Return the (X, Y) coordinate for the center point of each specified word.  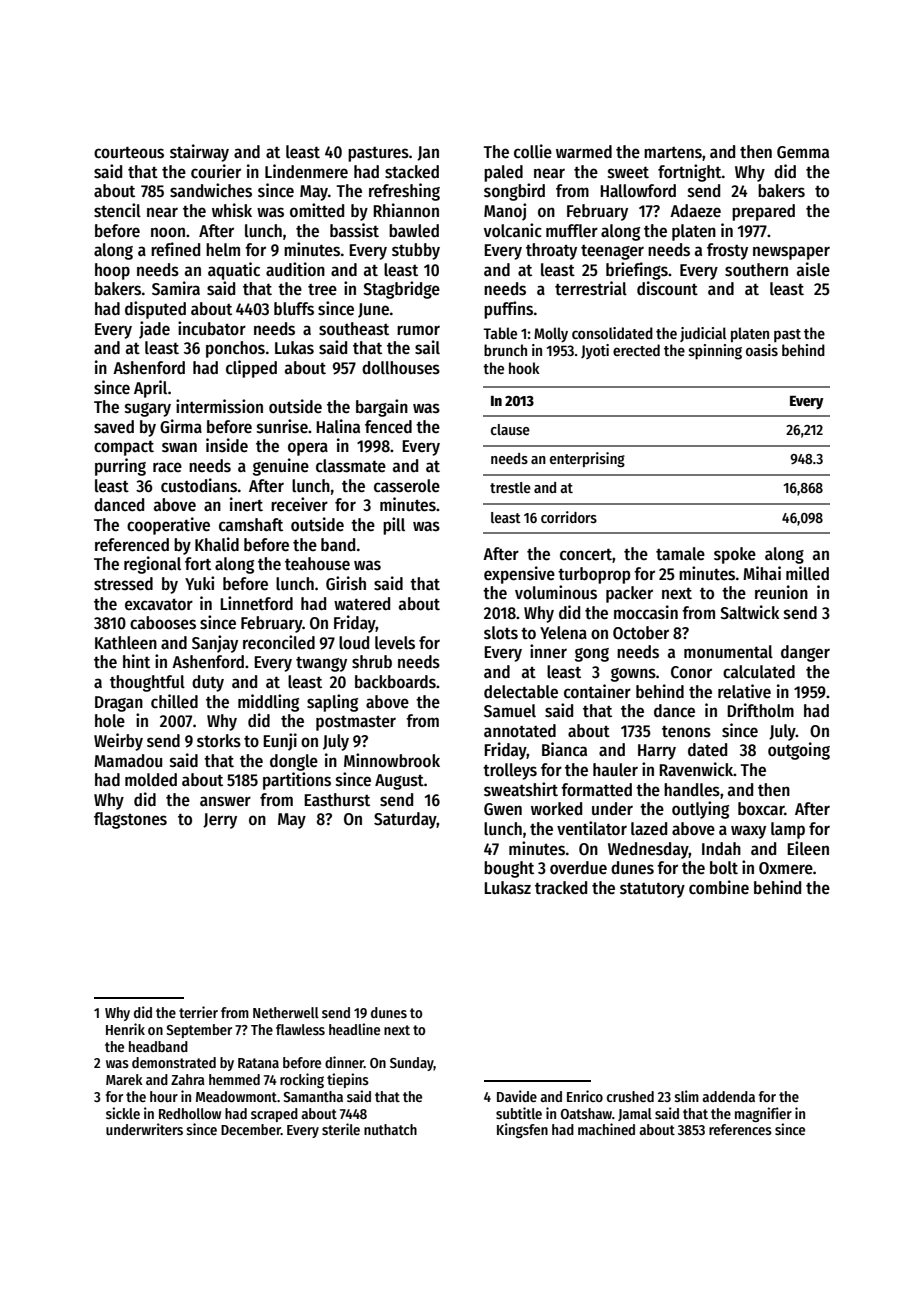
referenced (132, 545)
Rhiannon (406, 210)
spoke (735, 555)
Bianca (564, 749)
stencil (117, 210)
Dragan (119, 704)
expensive (519, 575)
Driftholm (760, 710)
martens (673, 153)
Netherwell (286, 1012)
